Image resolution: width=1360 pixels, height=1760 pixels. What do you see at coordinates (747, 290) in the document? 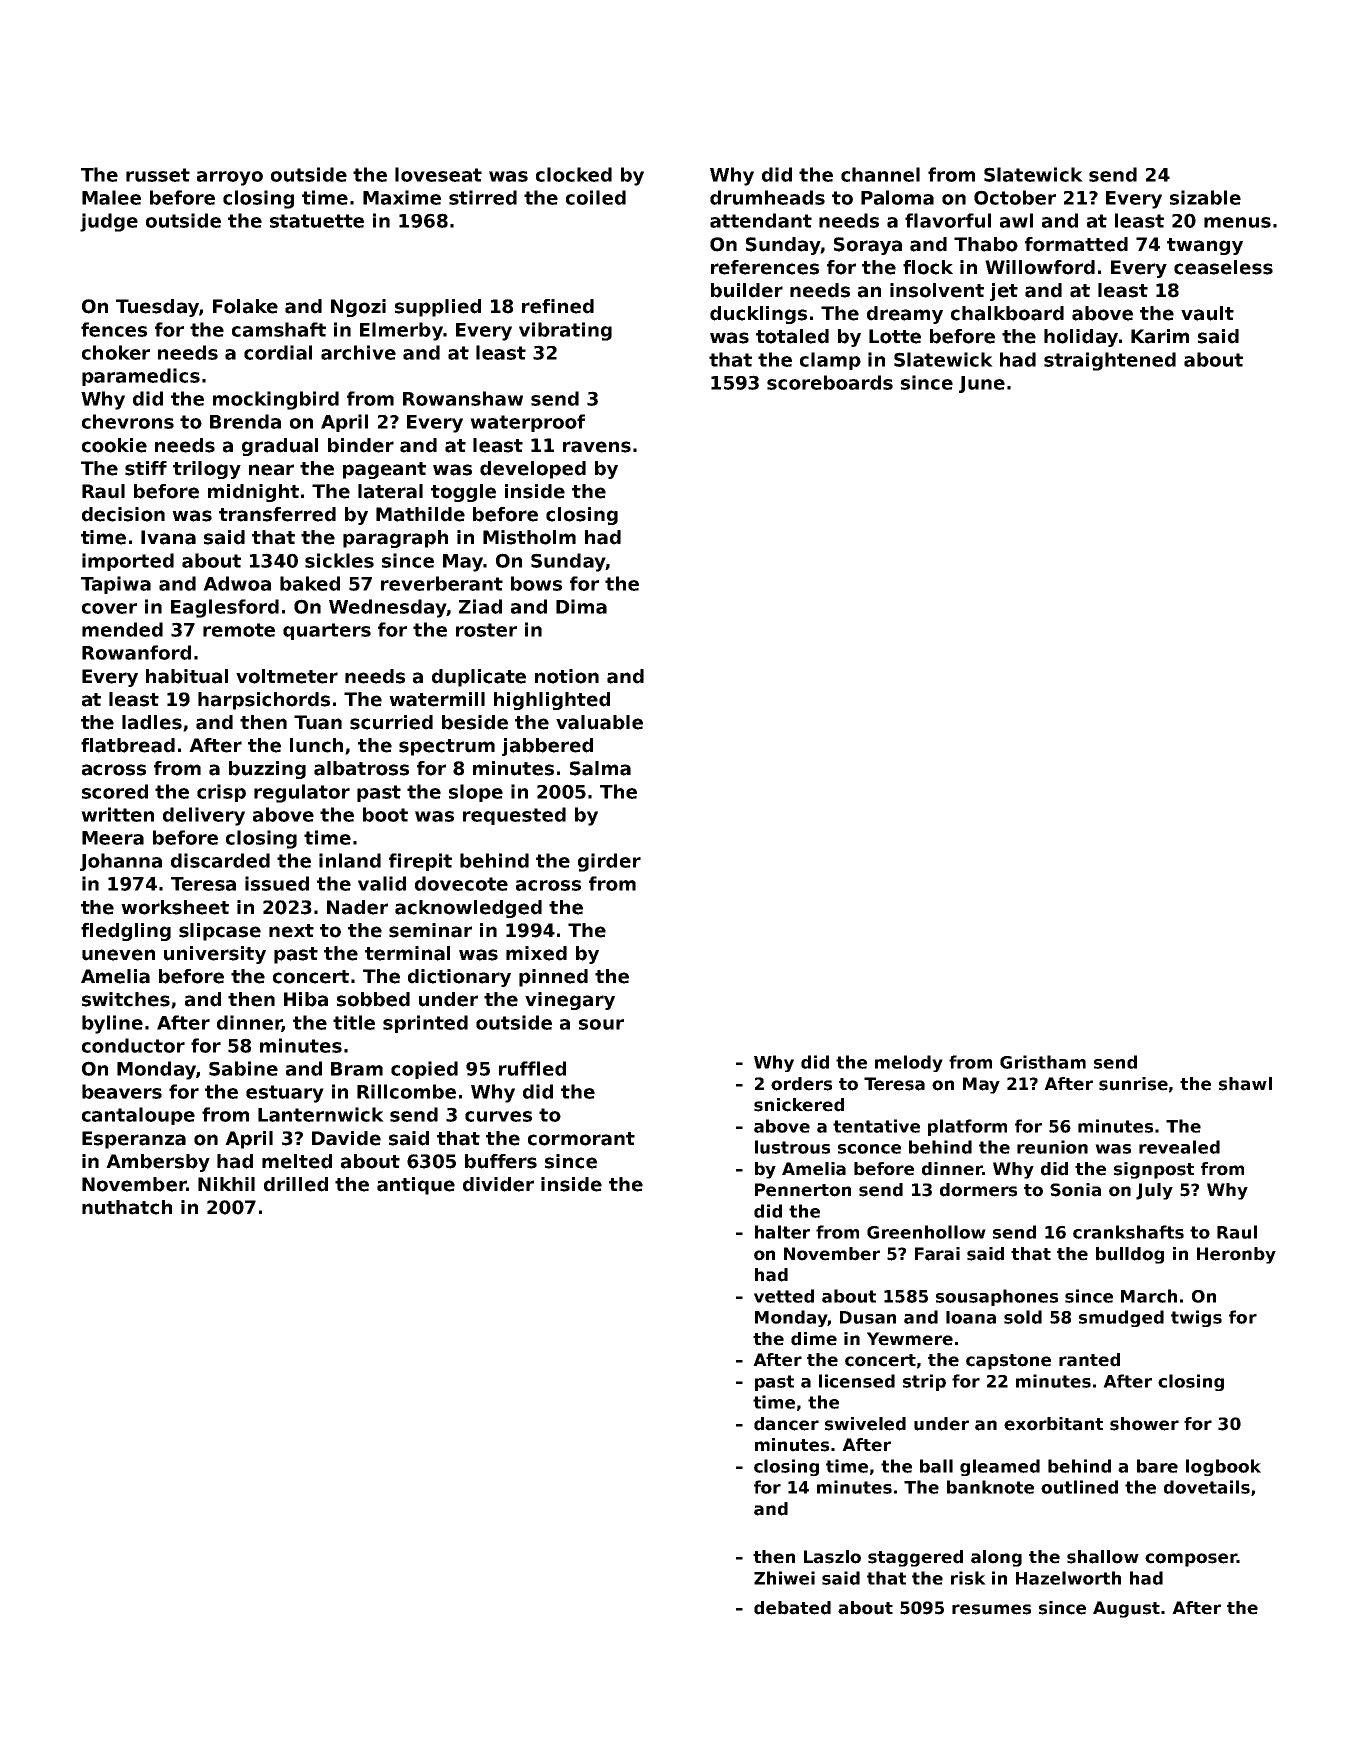
I see `builder` at bounding box center [747, 290].
